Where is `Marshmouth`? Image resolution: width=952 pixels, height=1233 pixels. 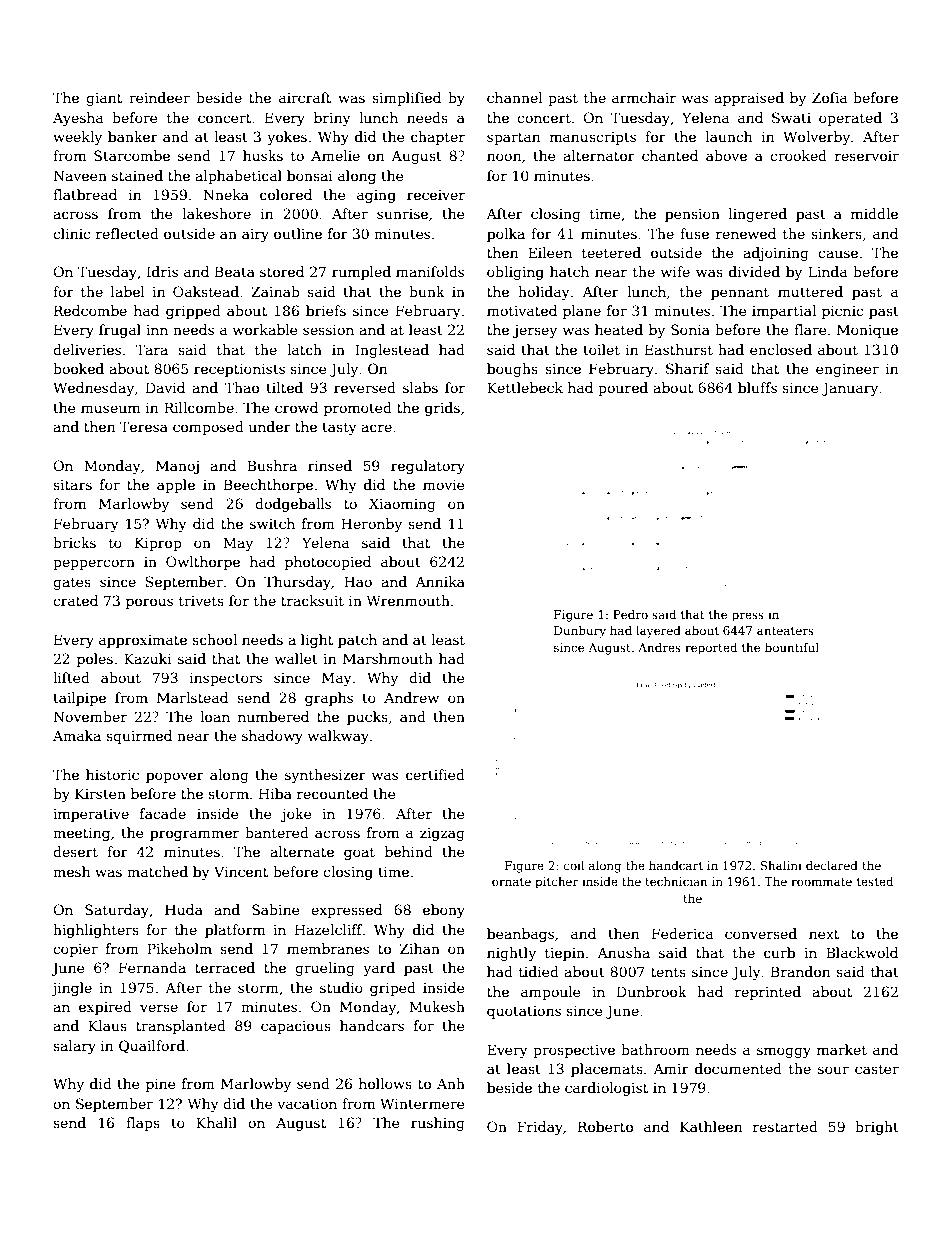 Marshmouth is located at coordinates (388, 658).
